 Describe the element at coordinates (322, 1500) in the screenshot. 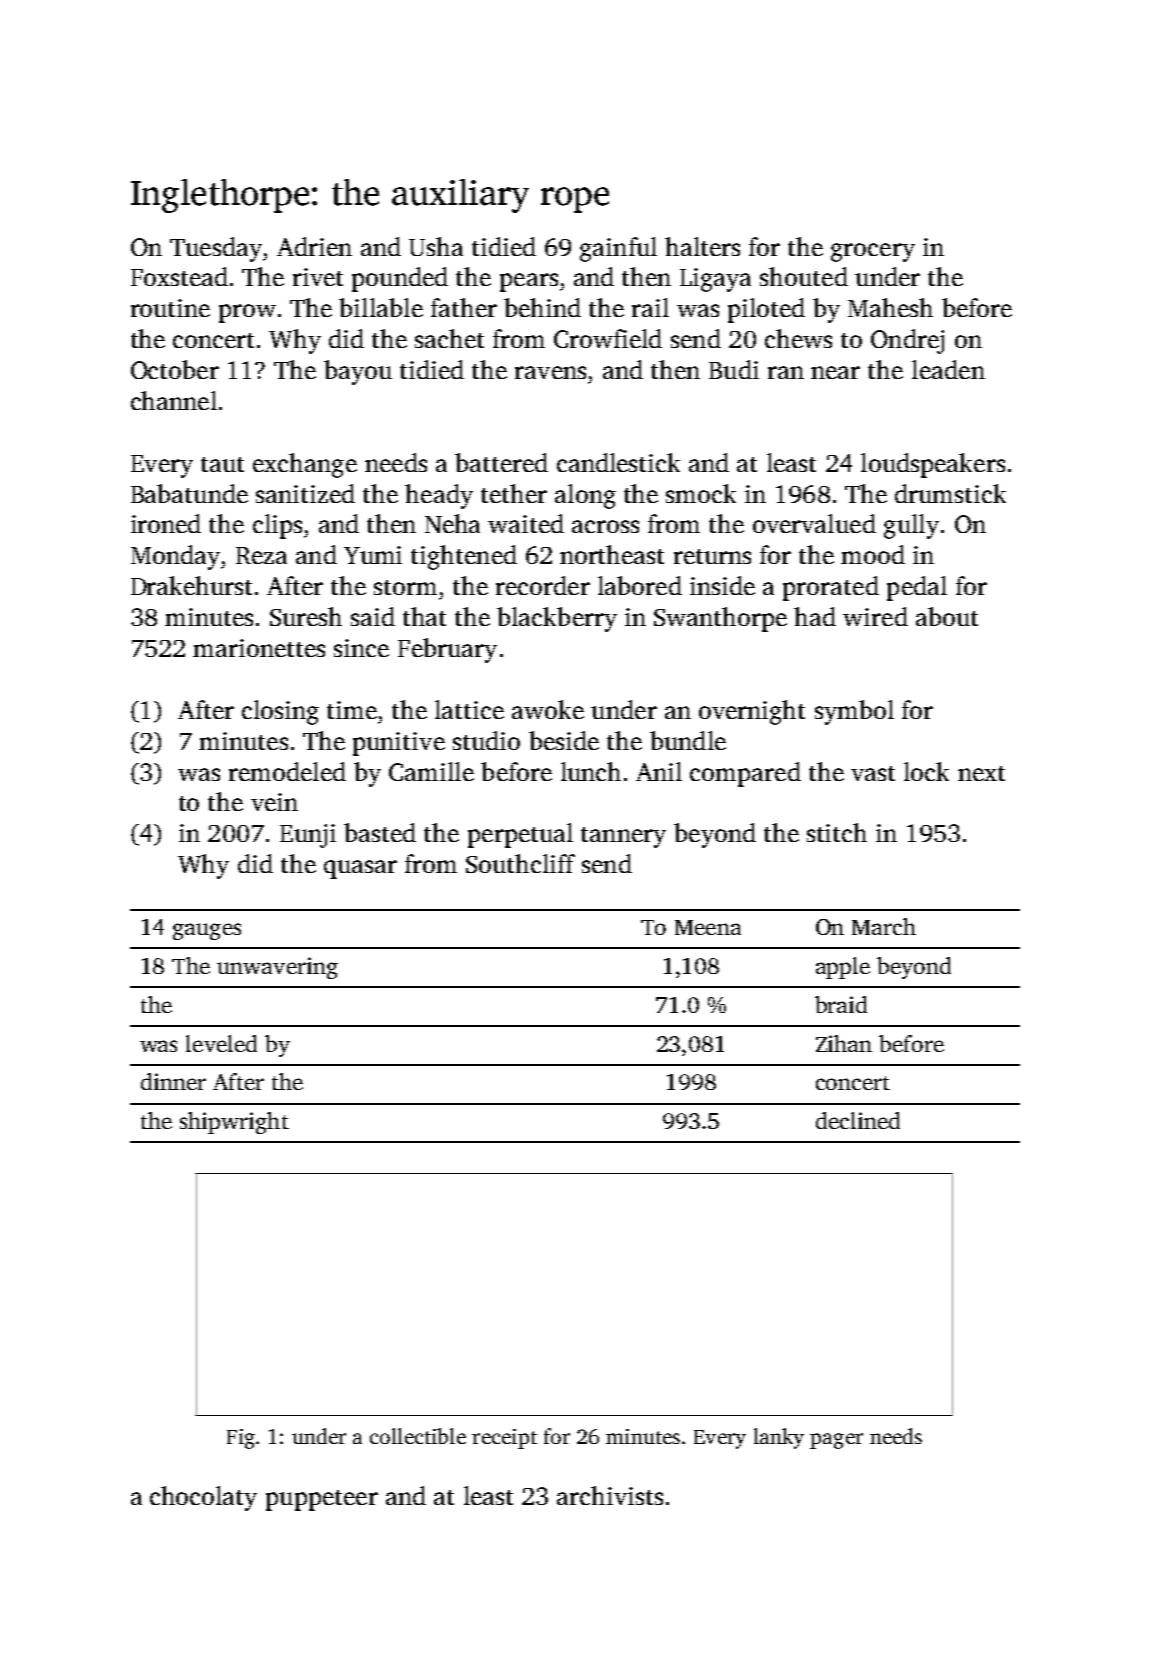

I see `puppeteer` at that location.
